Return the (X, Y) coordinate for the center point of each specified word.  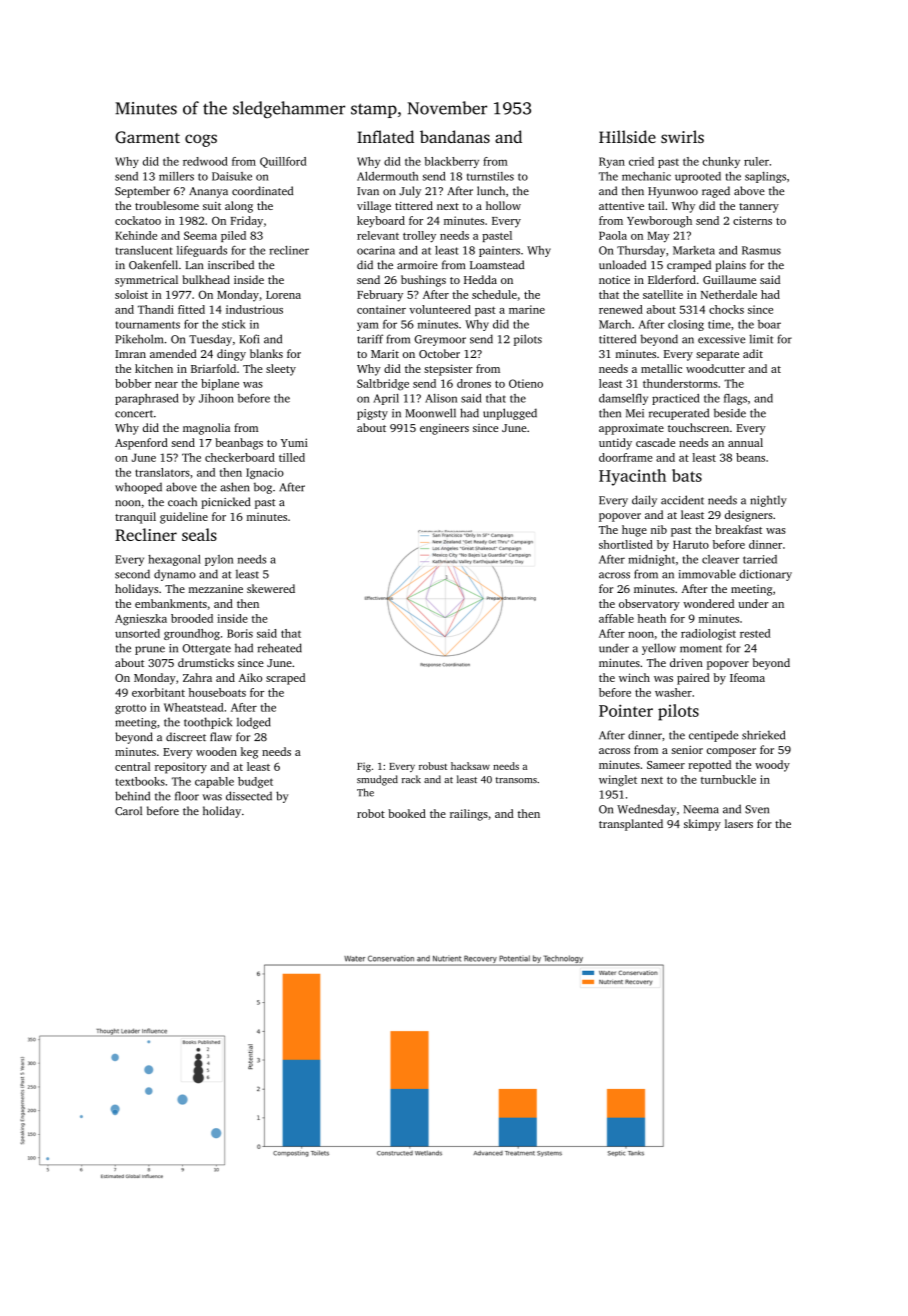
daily (644, 501)
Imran (130, 354)
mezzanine (216, 589)
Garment (147, 137)
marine (527, 309)
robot (371, 813)
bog (263, 488)
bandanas (455, 136)
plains (730, 266)
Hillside (627, 136)
